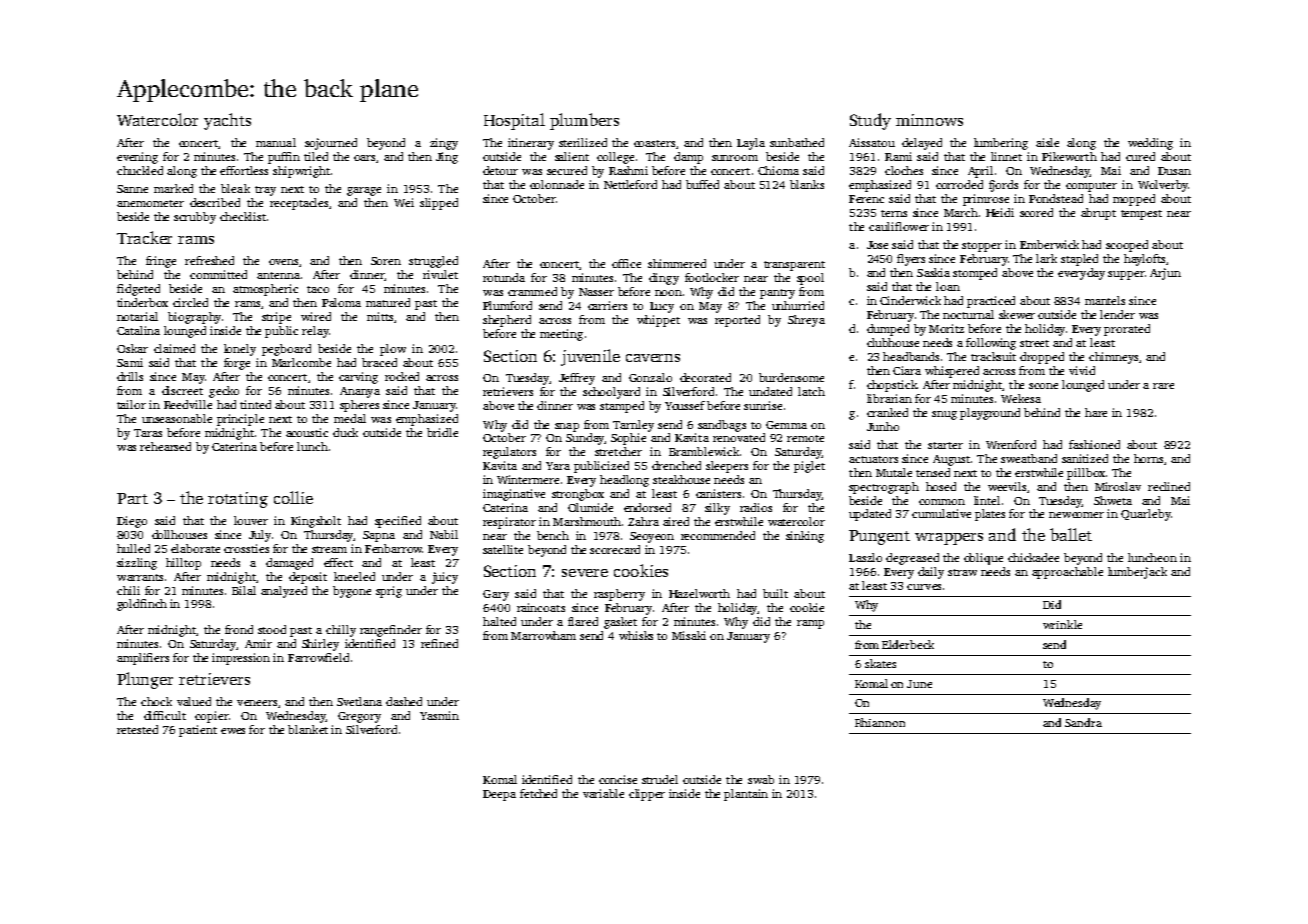 The width and height of the screenshot is (1308, 924). What do you see at coordinates (195, 218) in the screenshot?
I see `scrubby` at bounding box center [195, 218].
